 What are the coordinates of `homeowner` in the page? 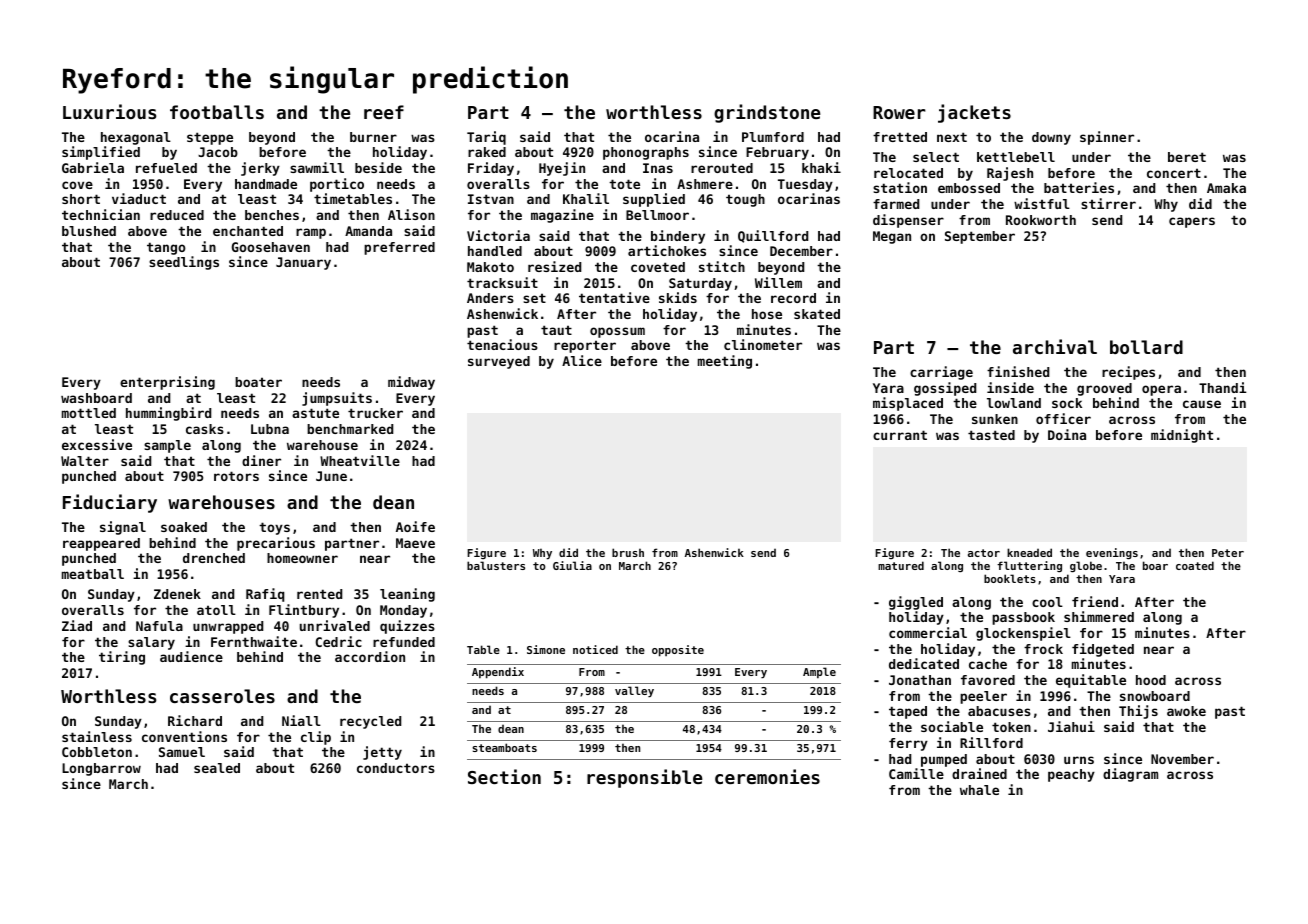 It's located at (302, 558).
